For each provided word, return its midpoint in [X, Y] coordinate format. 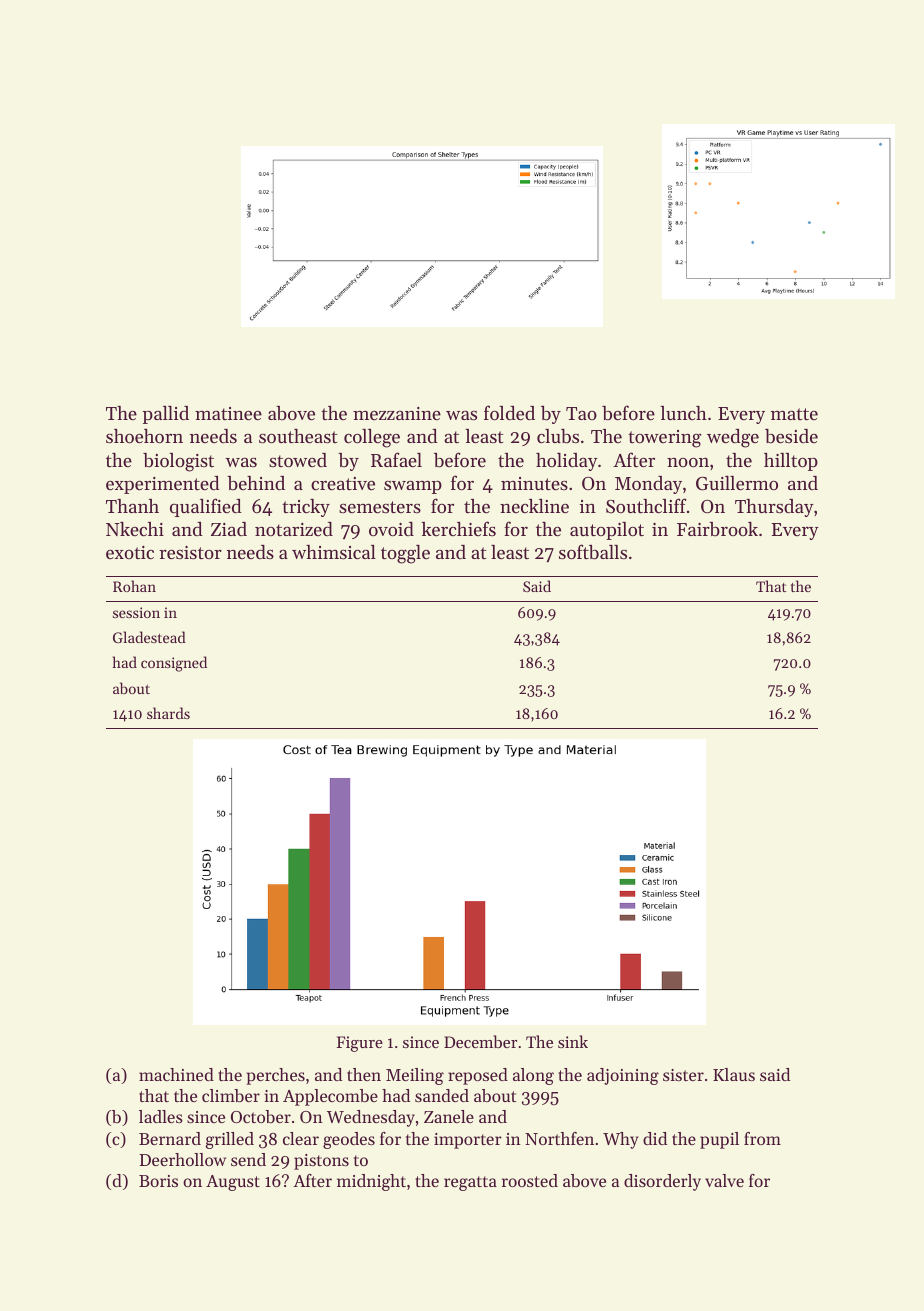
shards [168, 713]
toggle [405, 554]
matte [794, 414]
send [248, 1159]
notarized [294, 529]
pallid [165, 415]
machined [176, 1074]
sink [573, 1041]
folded [509, 412]
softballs [593, 552]
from [762, 1138]
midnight [371, 1182]
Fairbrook [717, 529]
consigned [174, 664]
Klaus [734, 1074]
